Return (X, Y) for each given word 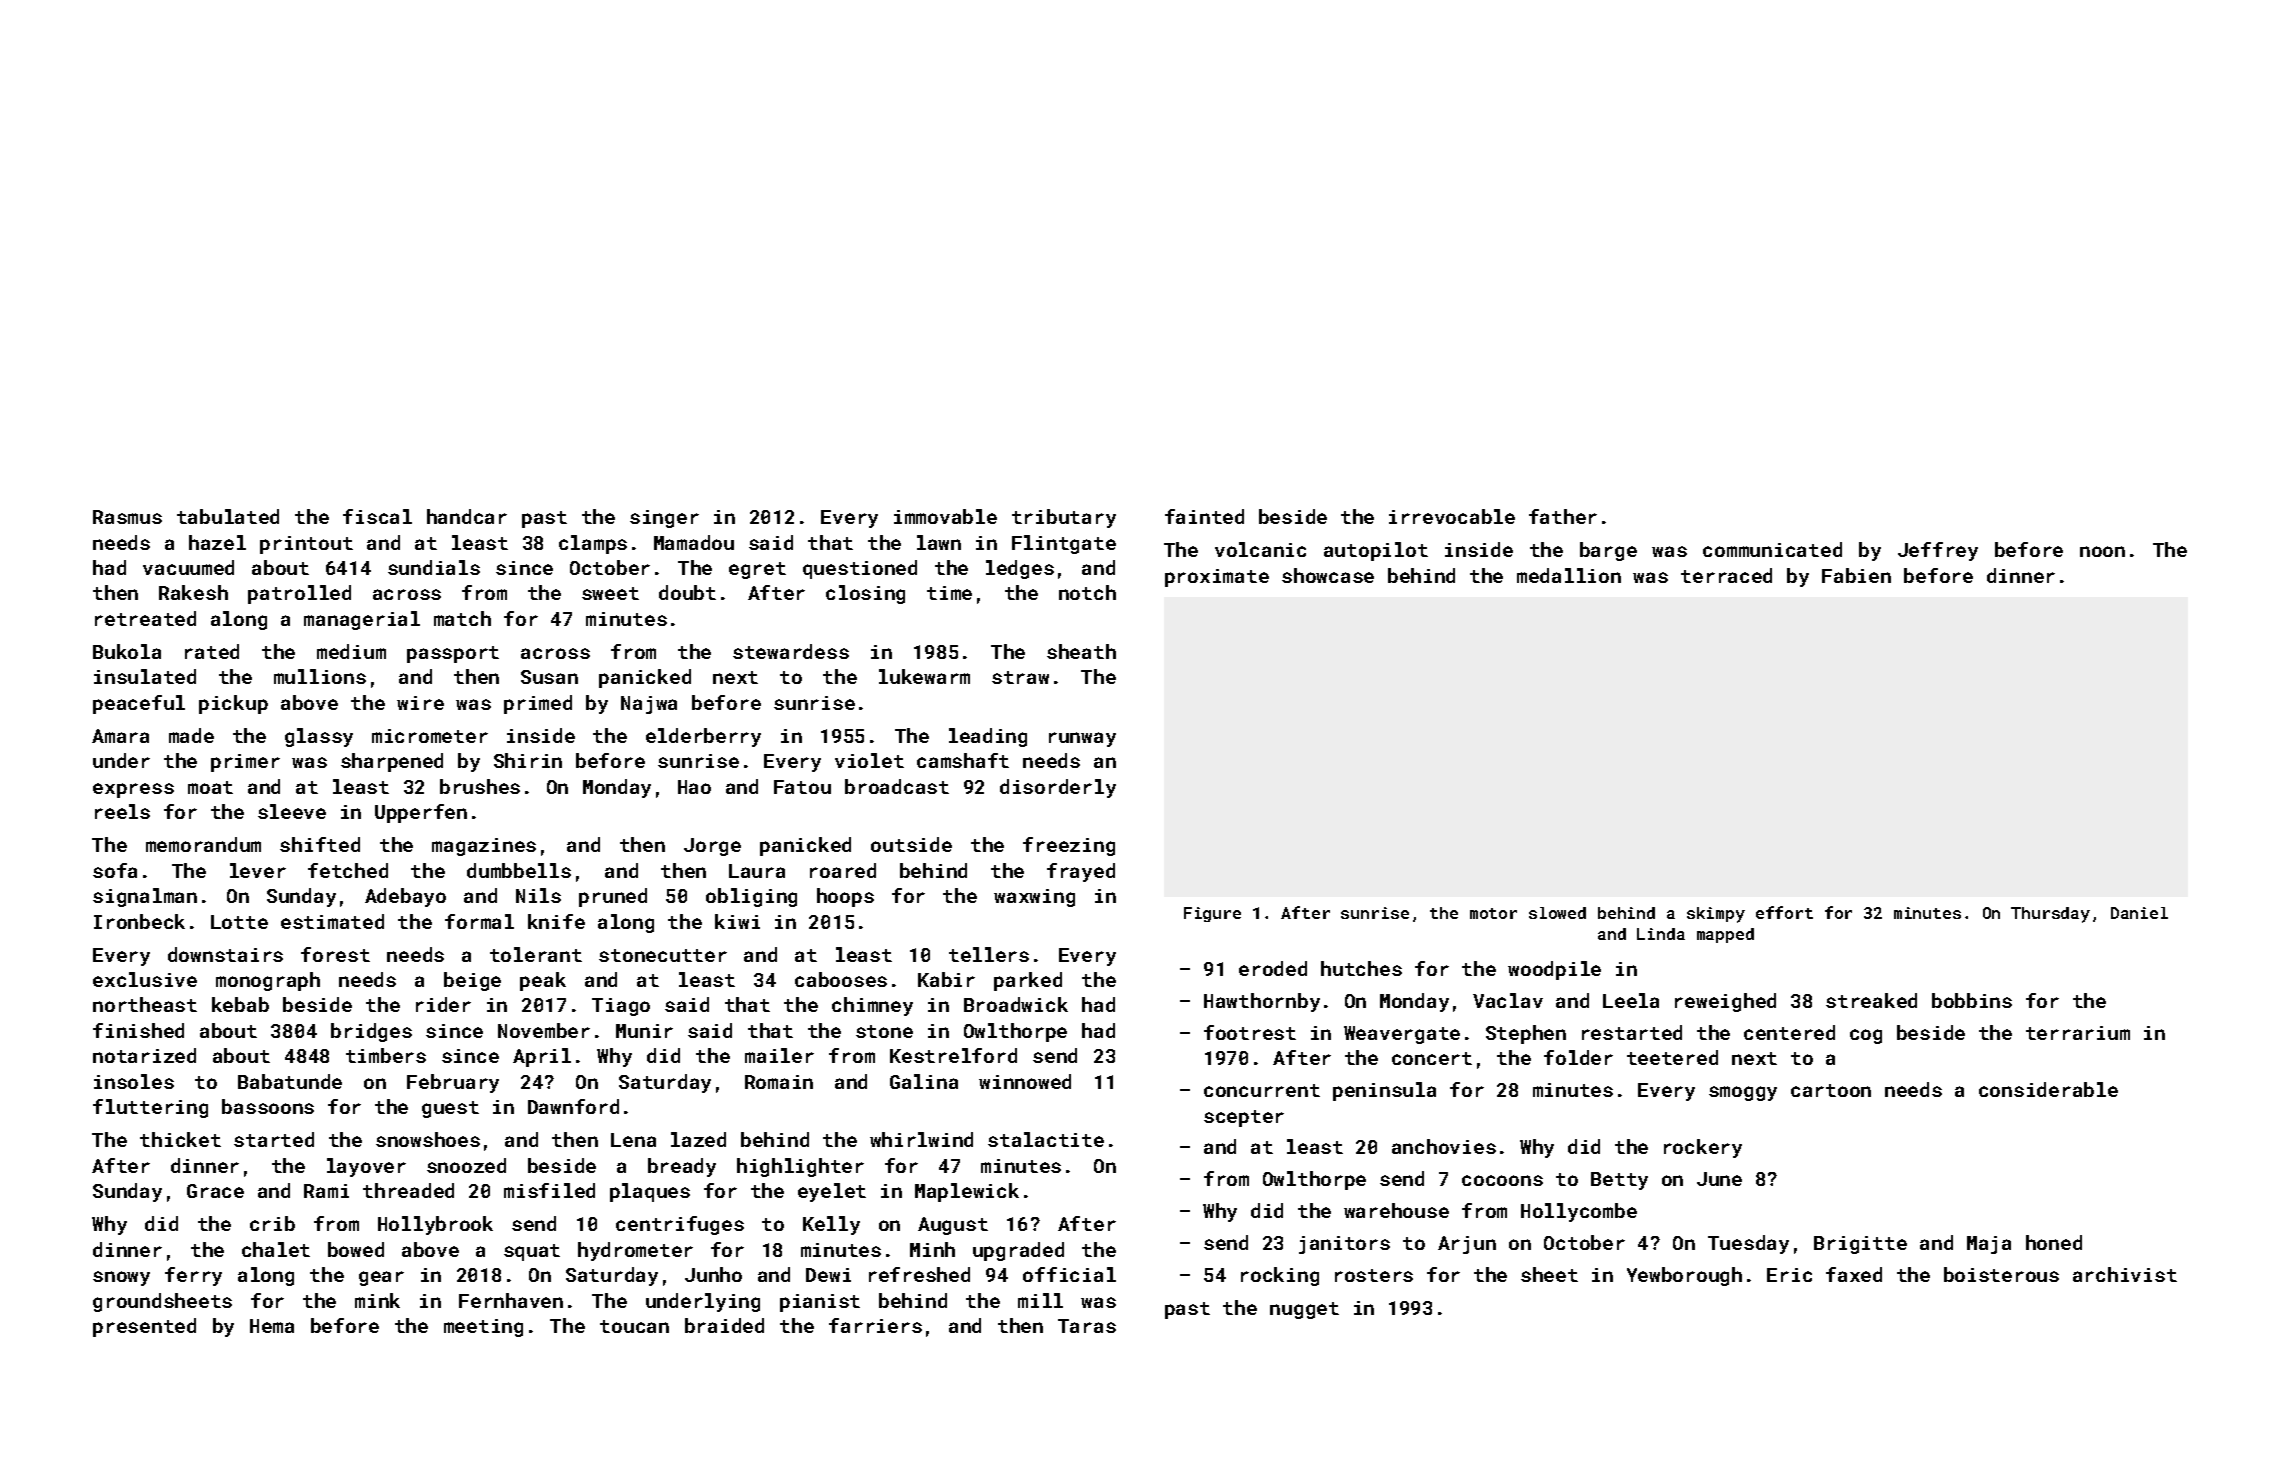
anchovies (1444, 1146)
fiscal (377, 516)
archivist (2125, 1274)
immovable (945, 516)
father (1563, 516)
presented (144, 1327)
